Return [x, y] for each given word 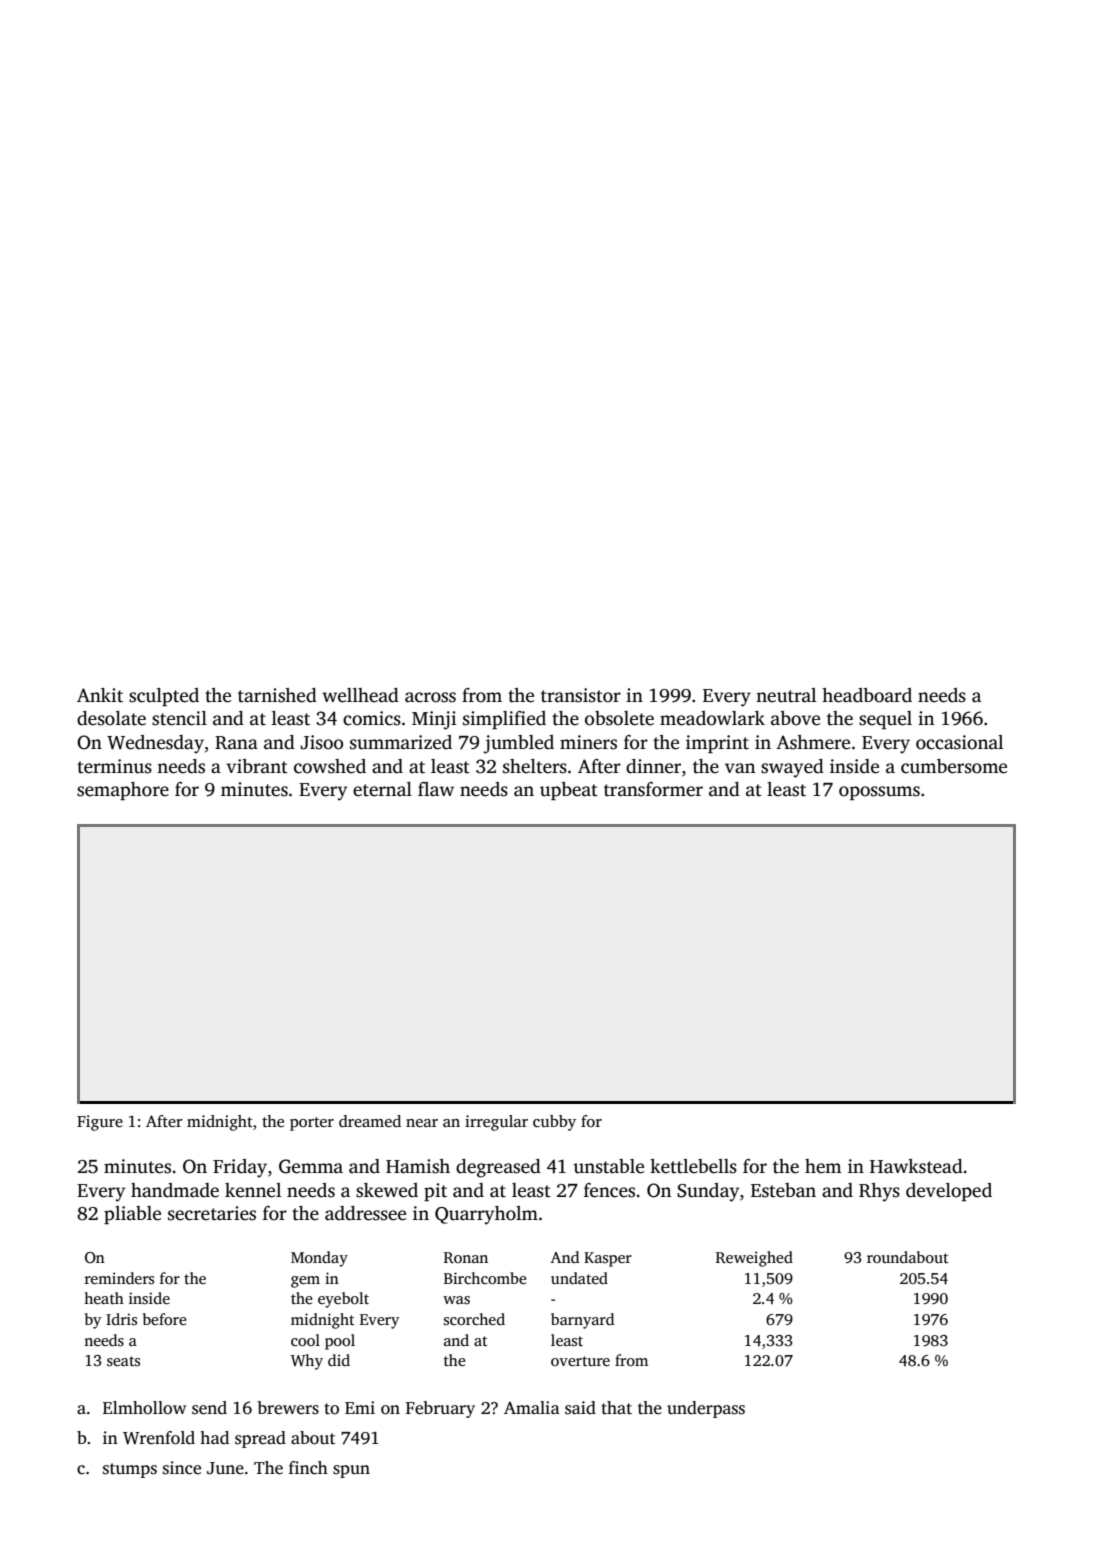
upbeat [569, 791]
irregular [496, 1123]
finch [308, 1468]
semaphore [123, 791]
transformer [653, 789]
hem [823, 1166]
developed [949, 1192]
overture [580, 1361]
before [164, 1319]
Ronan [466, 1257]
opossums [879, 793]
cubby [554, 1123]
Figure [100, 1123]
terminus [114, 766]
